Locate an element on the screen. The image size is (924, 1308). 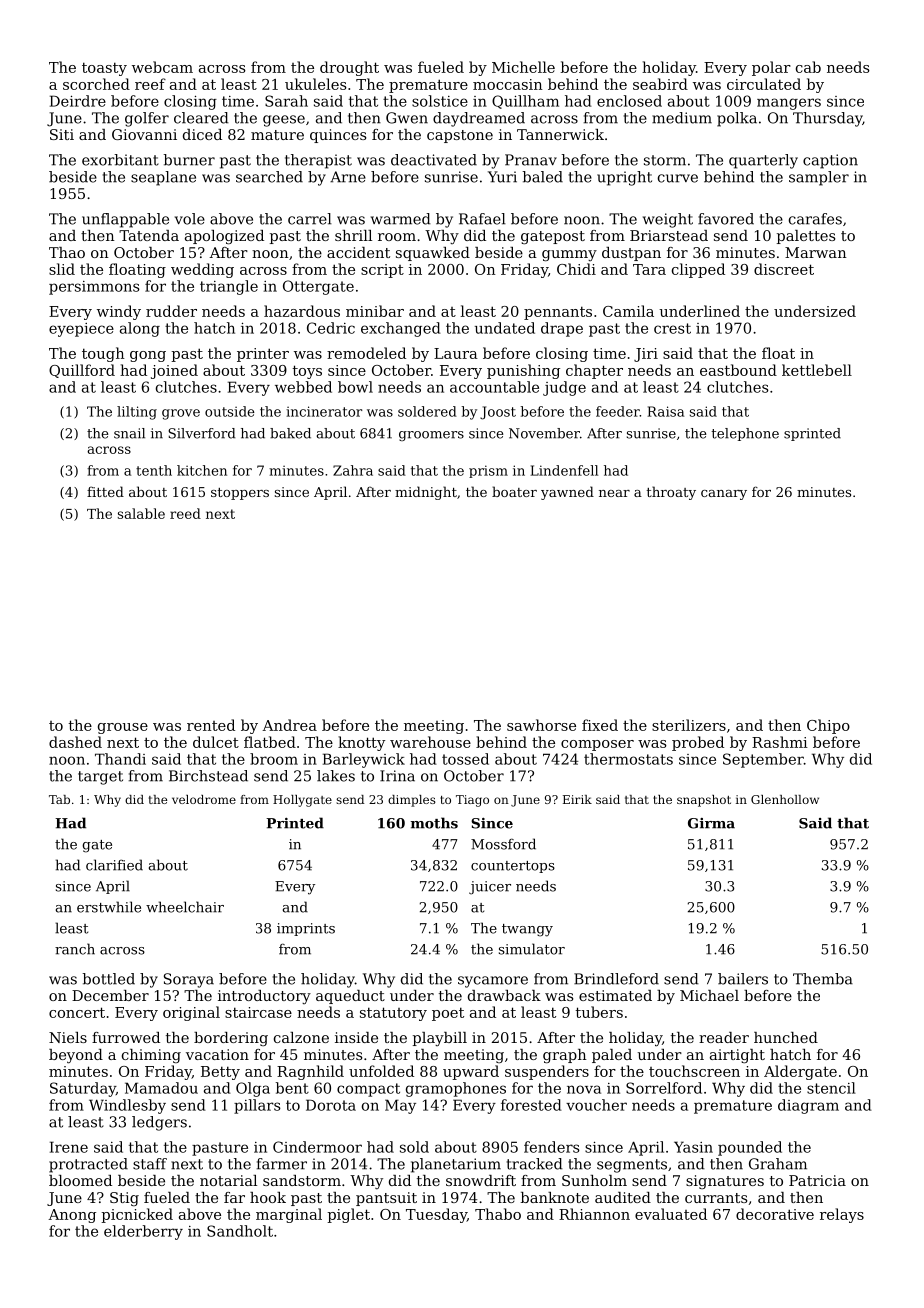
Sarah is located at coordinates (286, 101).
